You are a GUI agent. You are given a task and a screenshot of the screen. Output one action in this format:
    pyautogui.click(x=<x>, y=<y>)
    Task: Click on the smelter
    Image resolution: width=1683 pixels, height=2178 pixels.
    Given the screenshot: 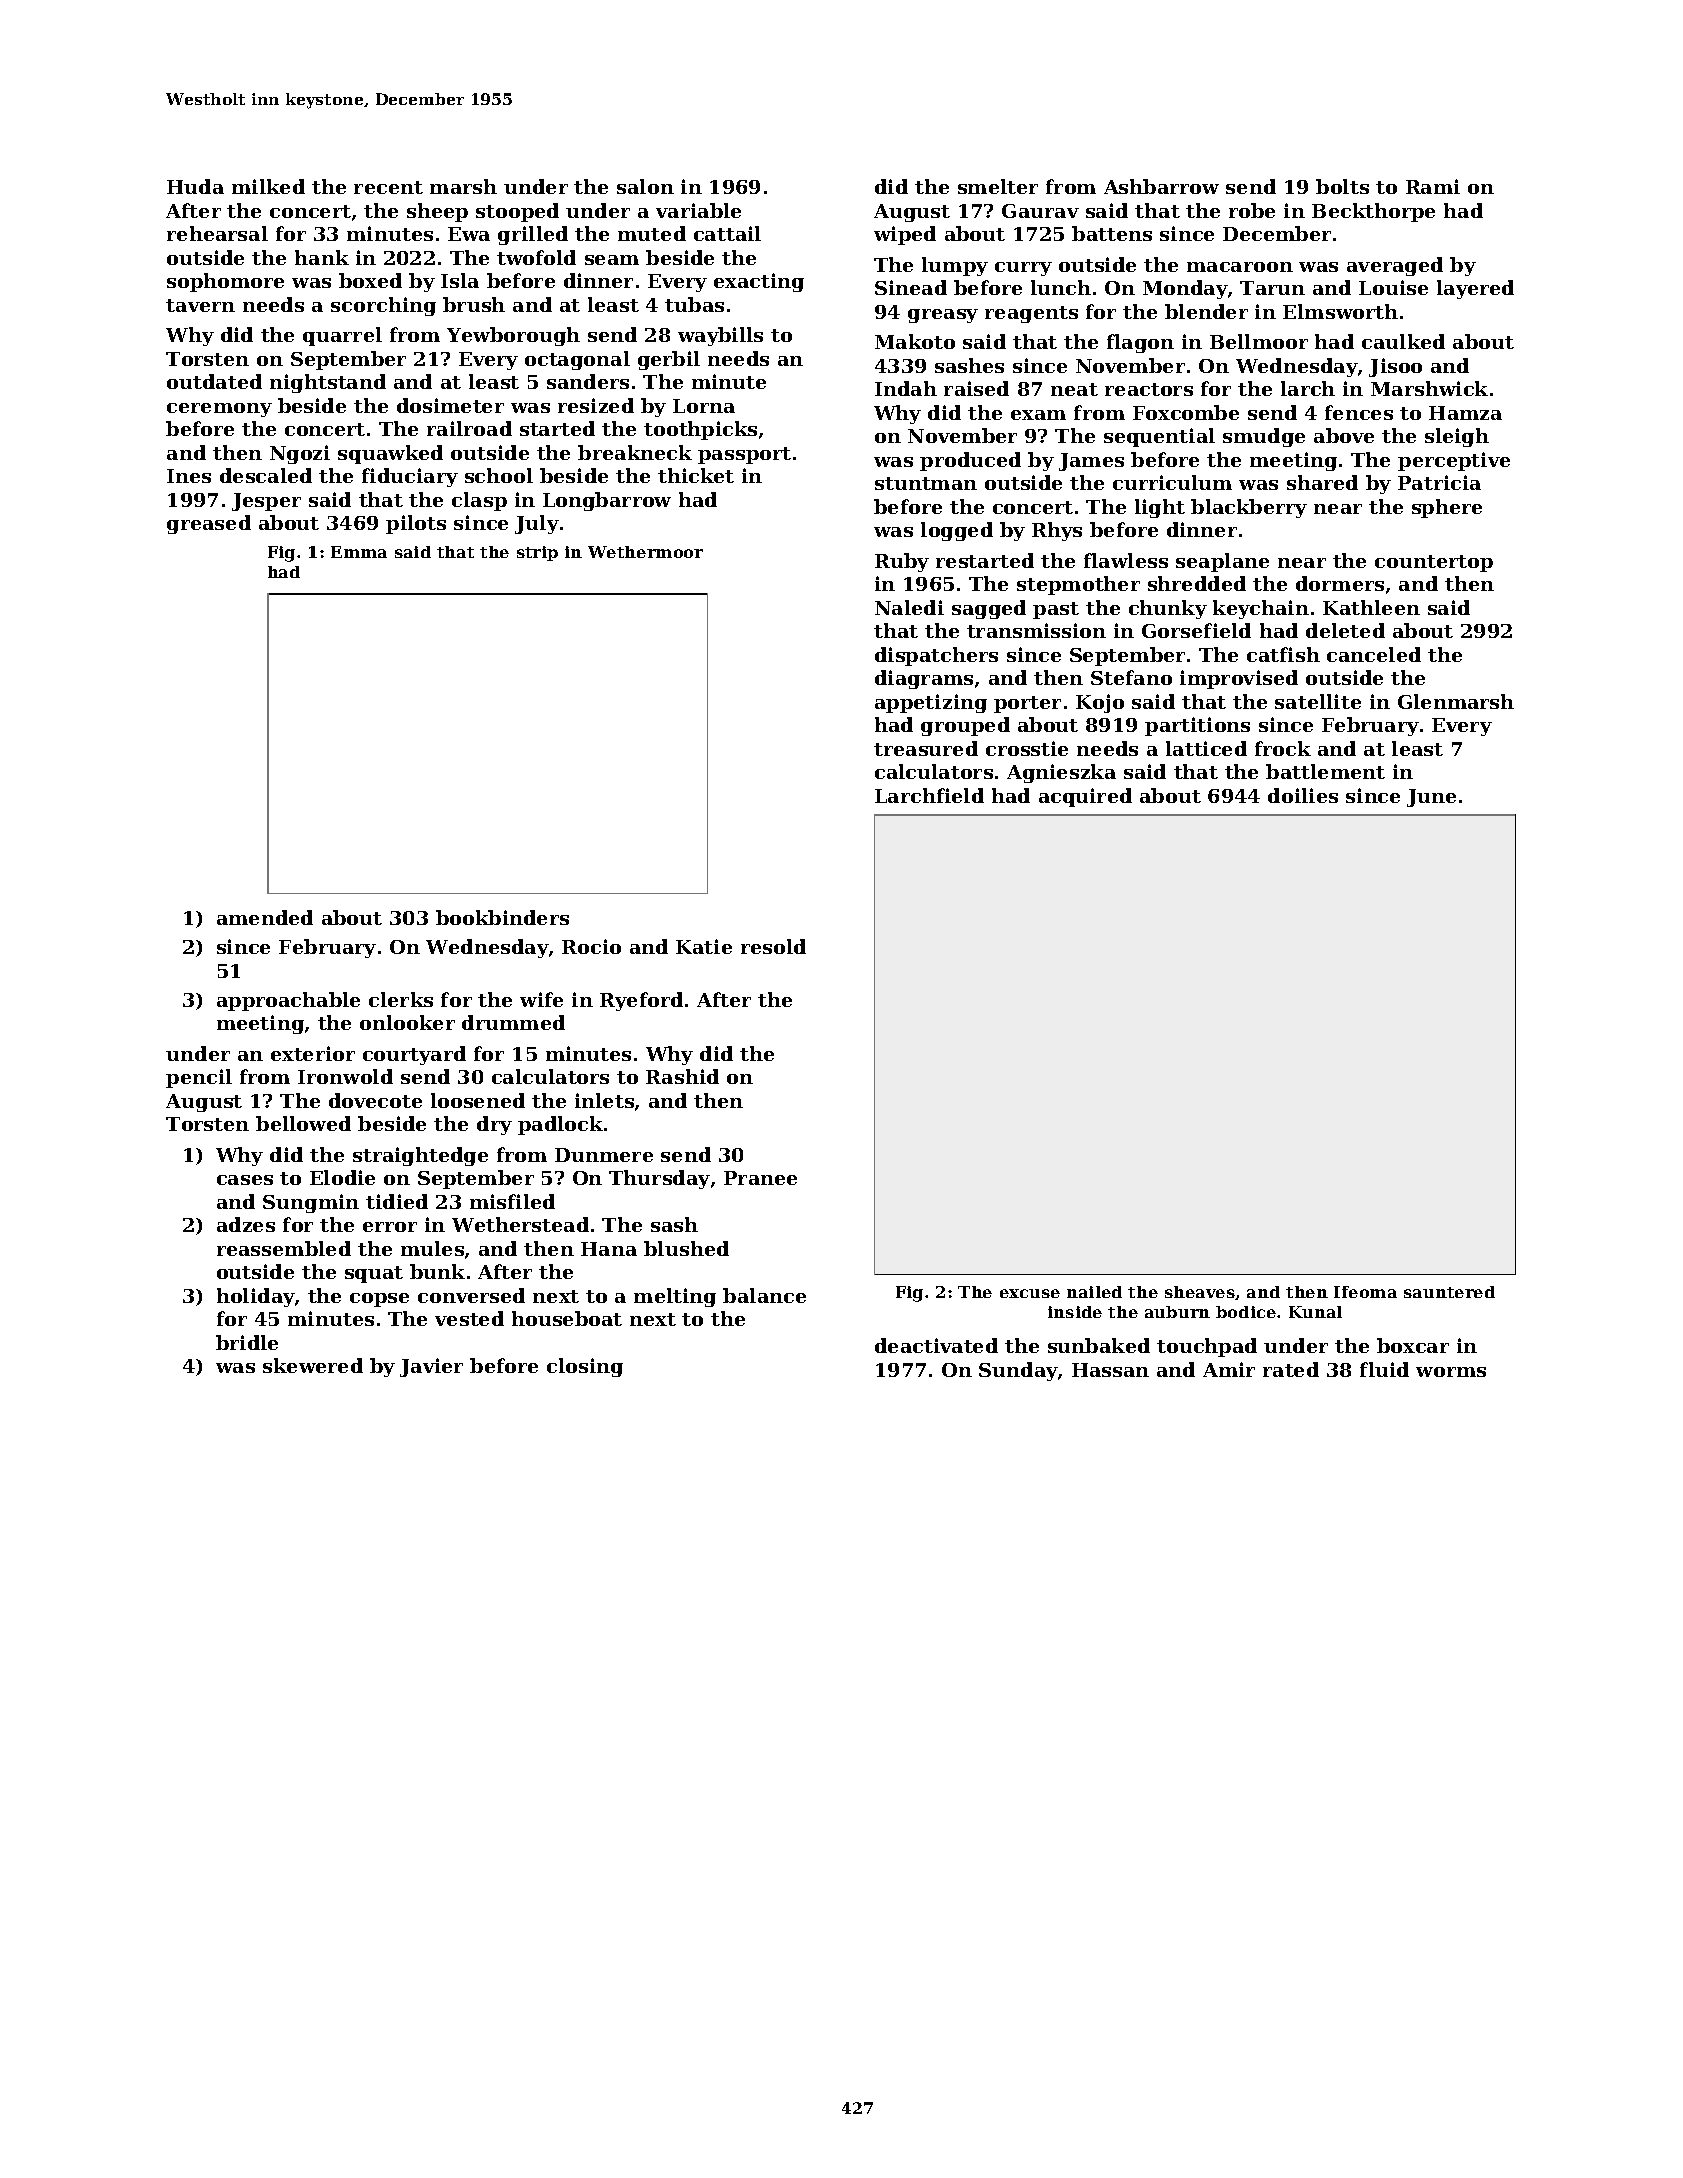 What is the action you would take?
    pyautogui.click(x=998, y=186)
